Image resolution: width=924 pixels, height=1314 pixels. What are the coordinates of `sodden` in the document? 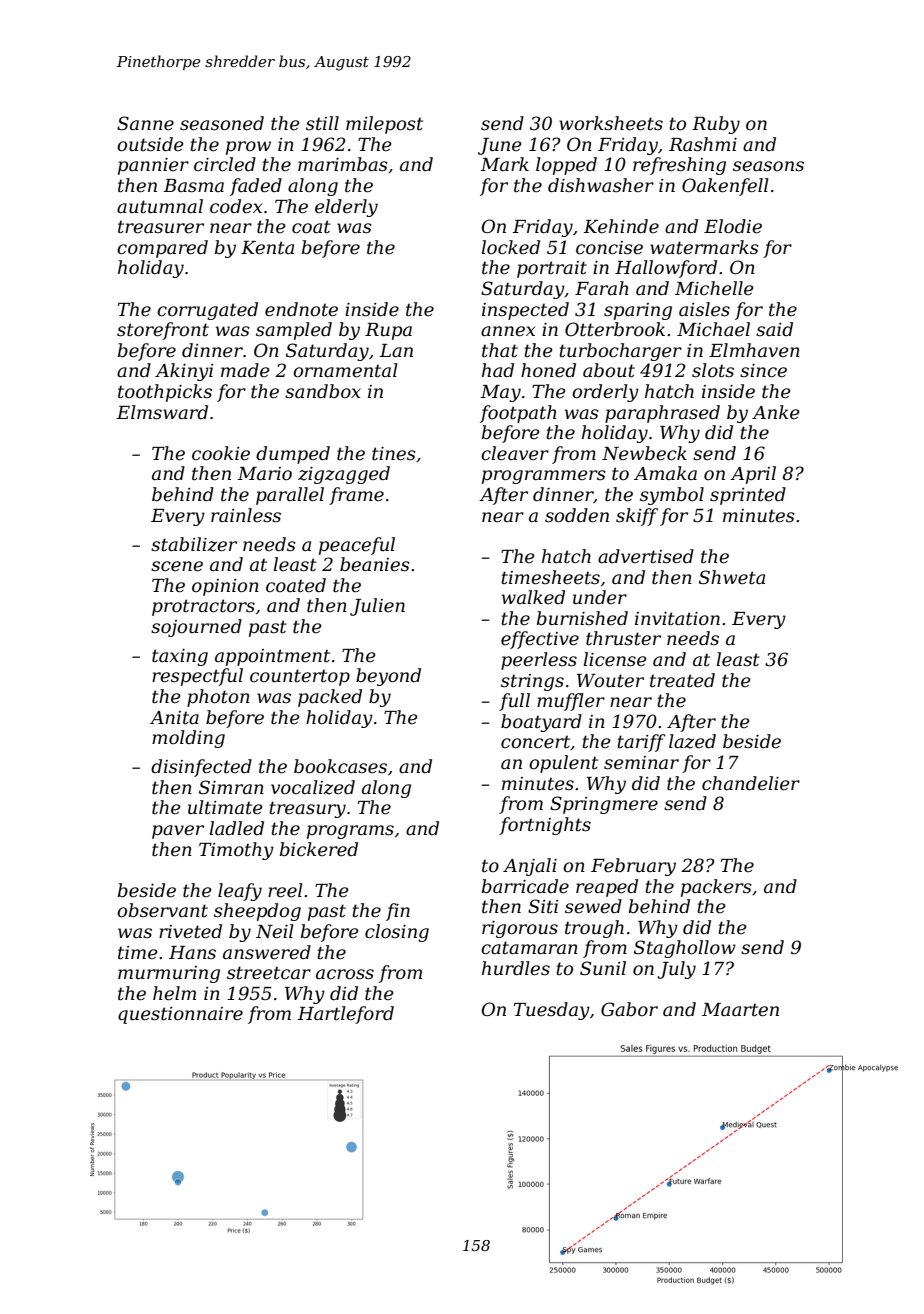 It's located at (577, 515).
